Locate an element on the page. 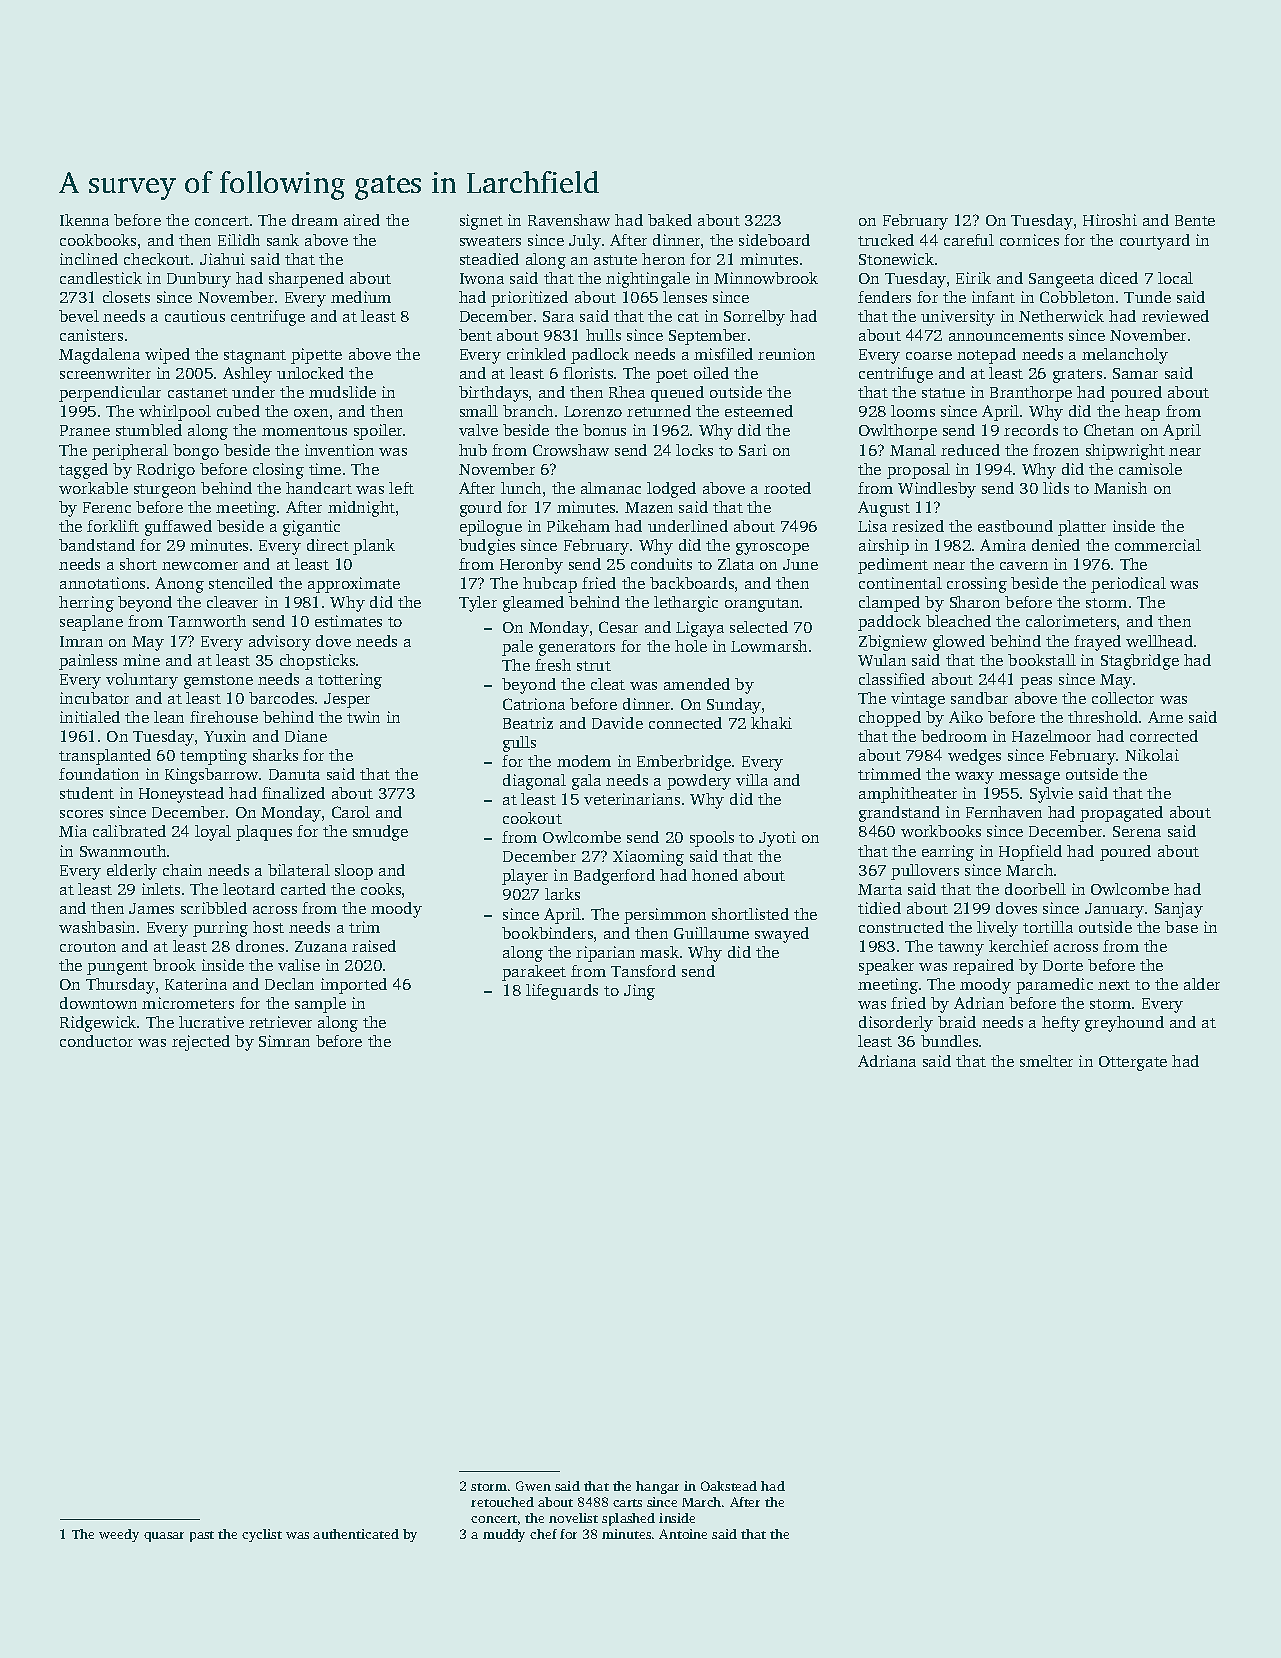 The height and width of the page is (1658, 1281). splashed is located at coordinates (628, 1519).
